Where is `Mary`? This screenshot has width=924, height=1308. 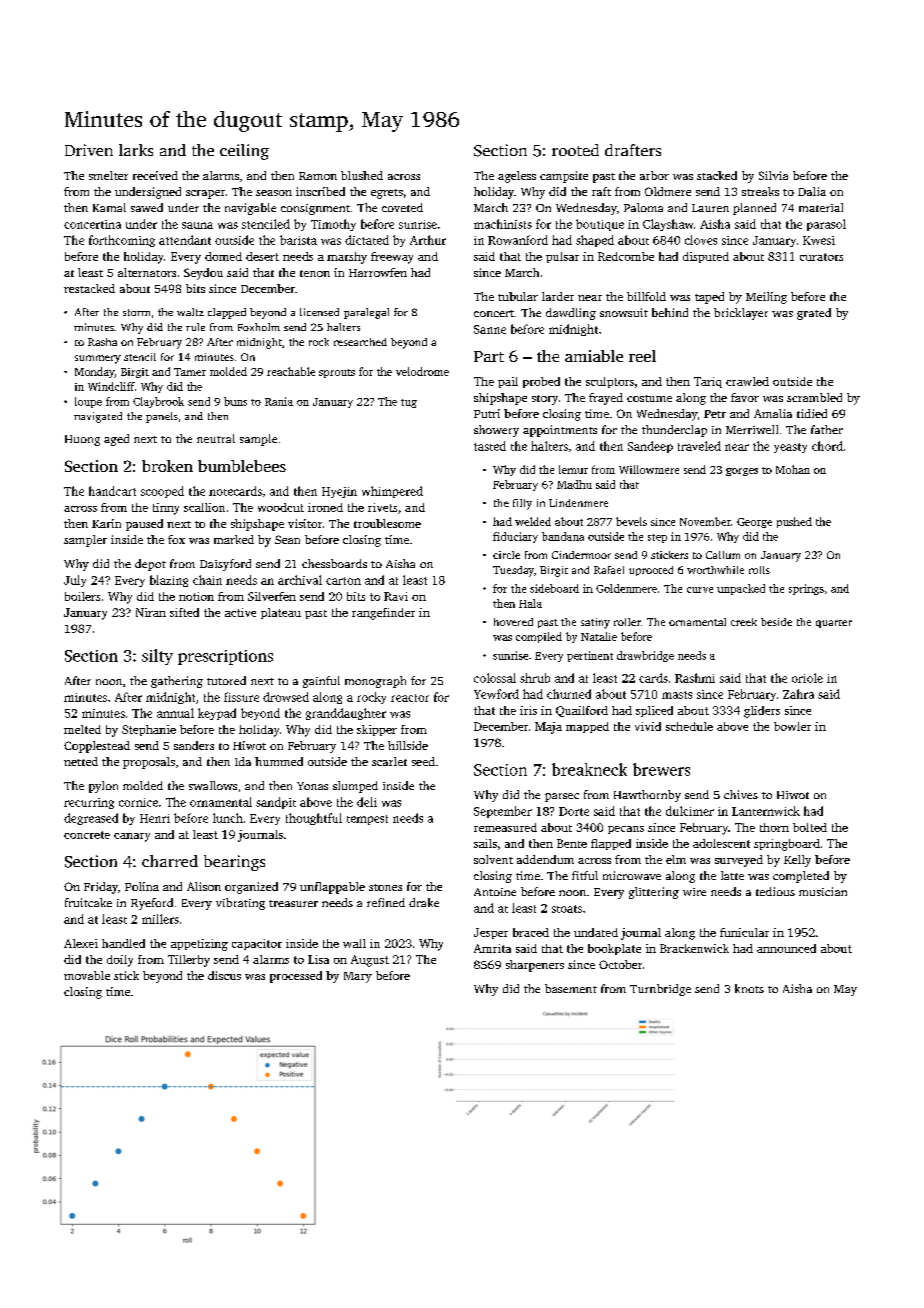 Mary is located at coordinates (358, 977).
